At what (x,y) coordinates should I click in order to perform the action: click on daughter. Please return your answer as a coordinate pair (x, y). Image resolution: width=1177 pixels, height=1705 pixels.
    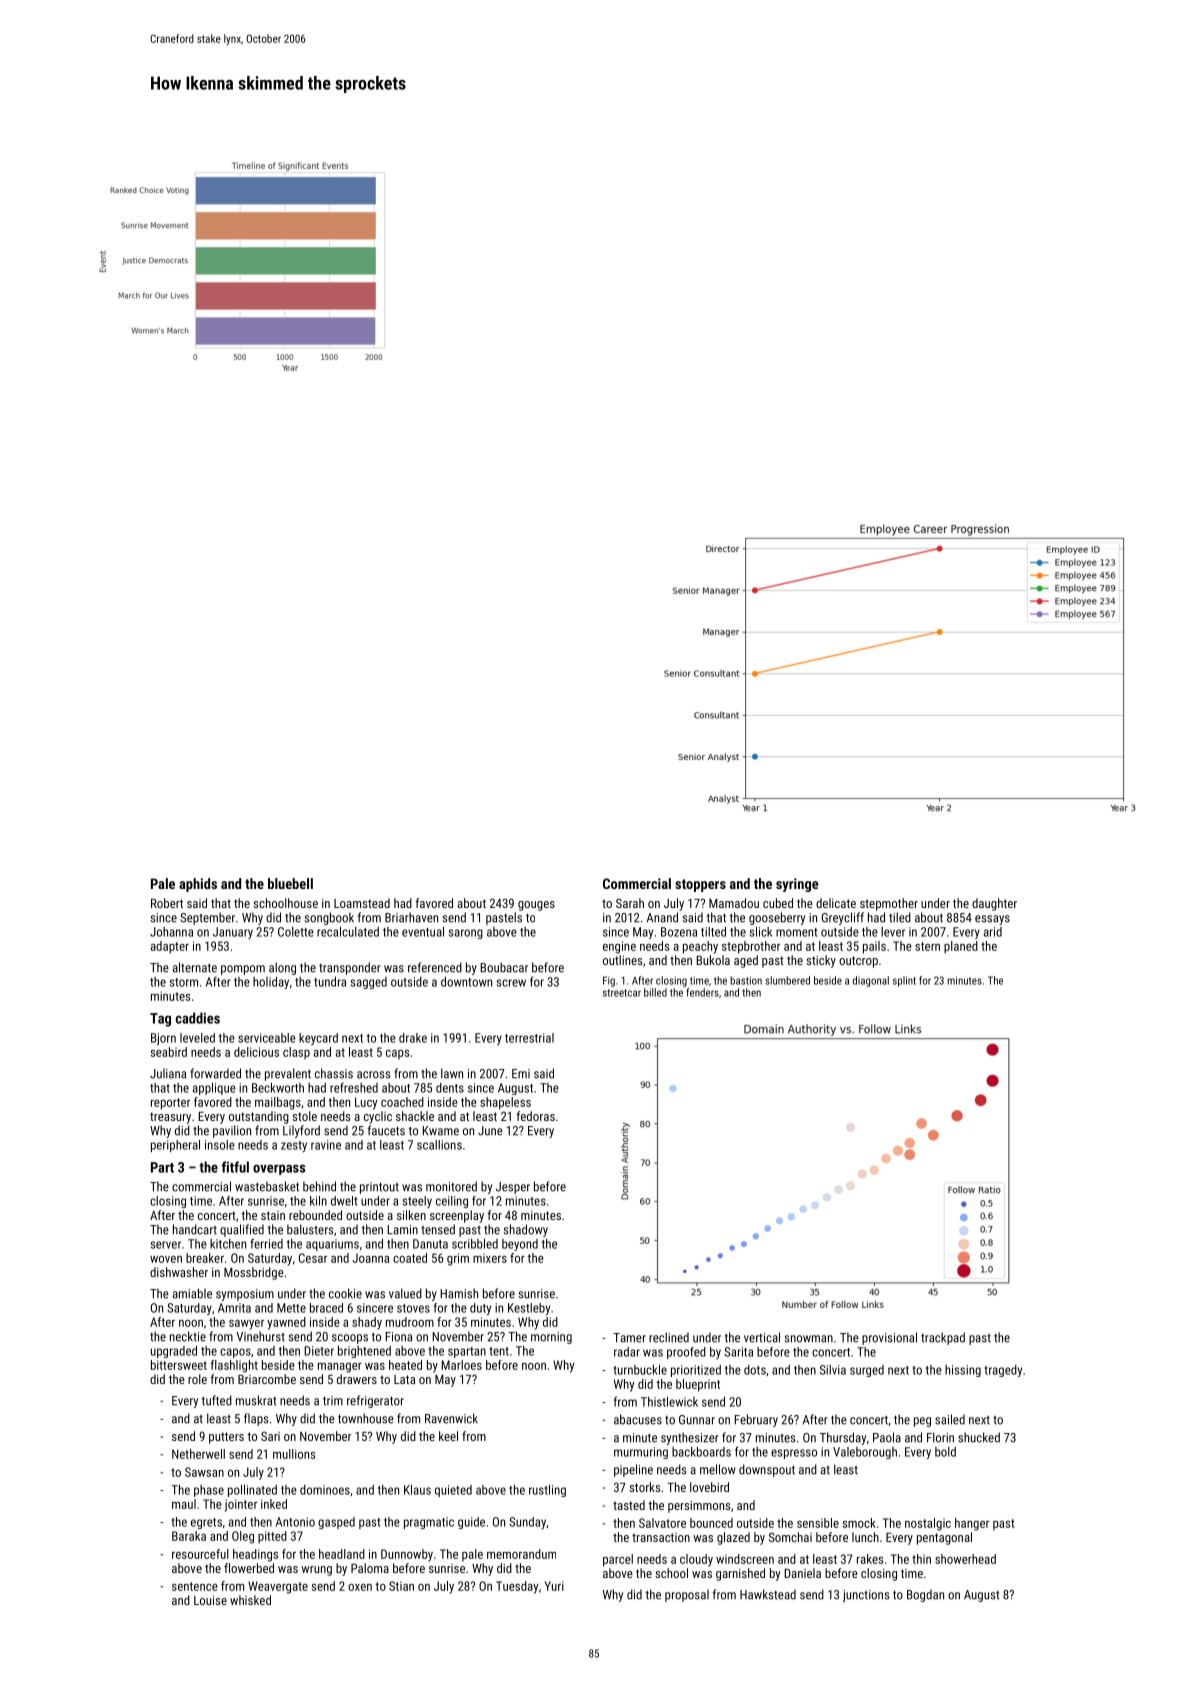
    Looking at the image, I should click on (994, 904).
